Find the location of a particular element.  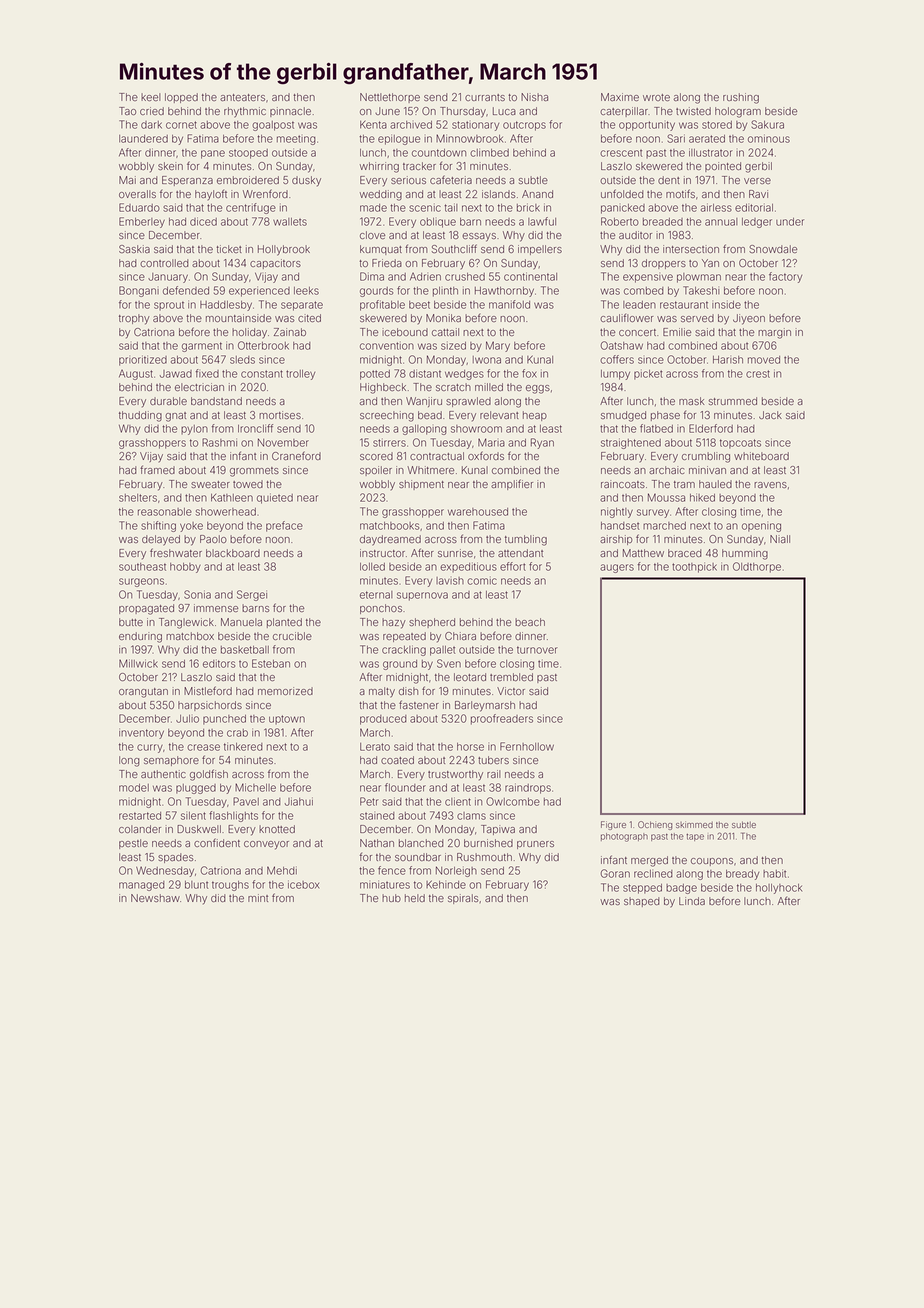

kumquat is located at coordinates (381, 250).
